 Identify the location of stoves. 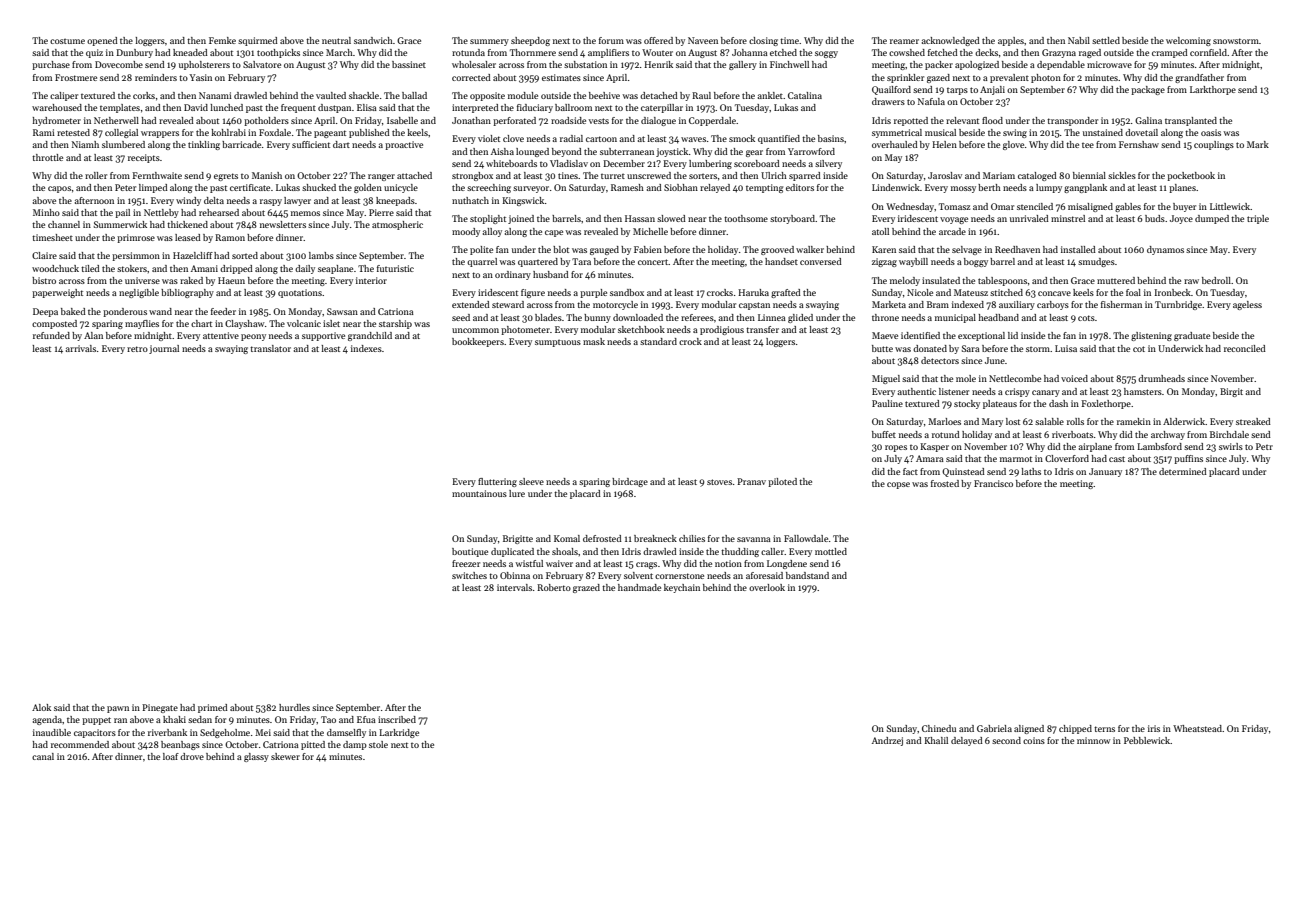
(719, 482).
